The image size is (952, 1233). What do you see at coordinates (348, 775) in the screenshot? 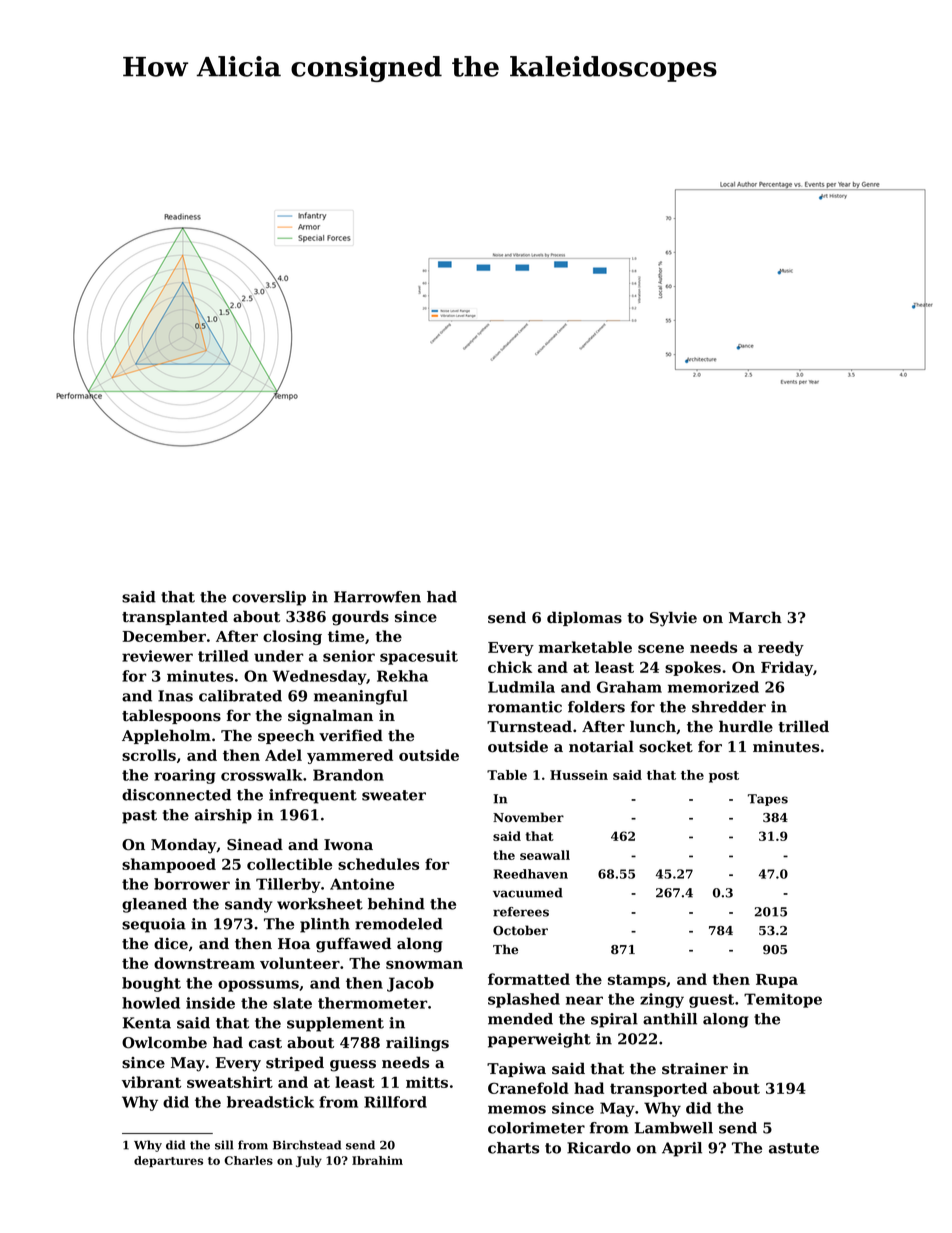
I see `Brandon` at bounding box center [348, 775].
